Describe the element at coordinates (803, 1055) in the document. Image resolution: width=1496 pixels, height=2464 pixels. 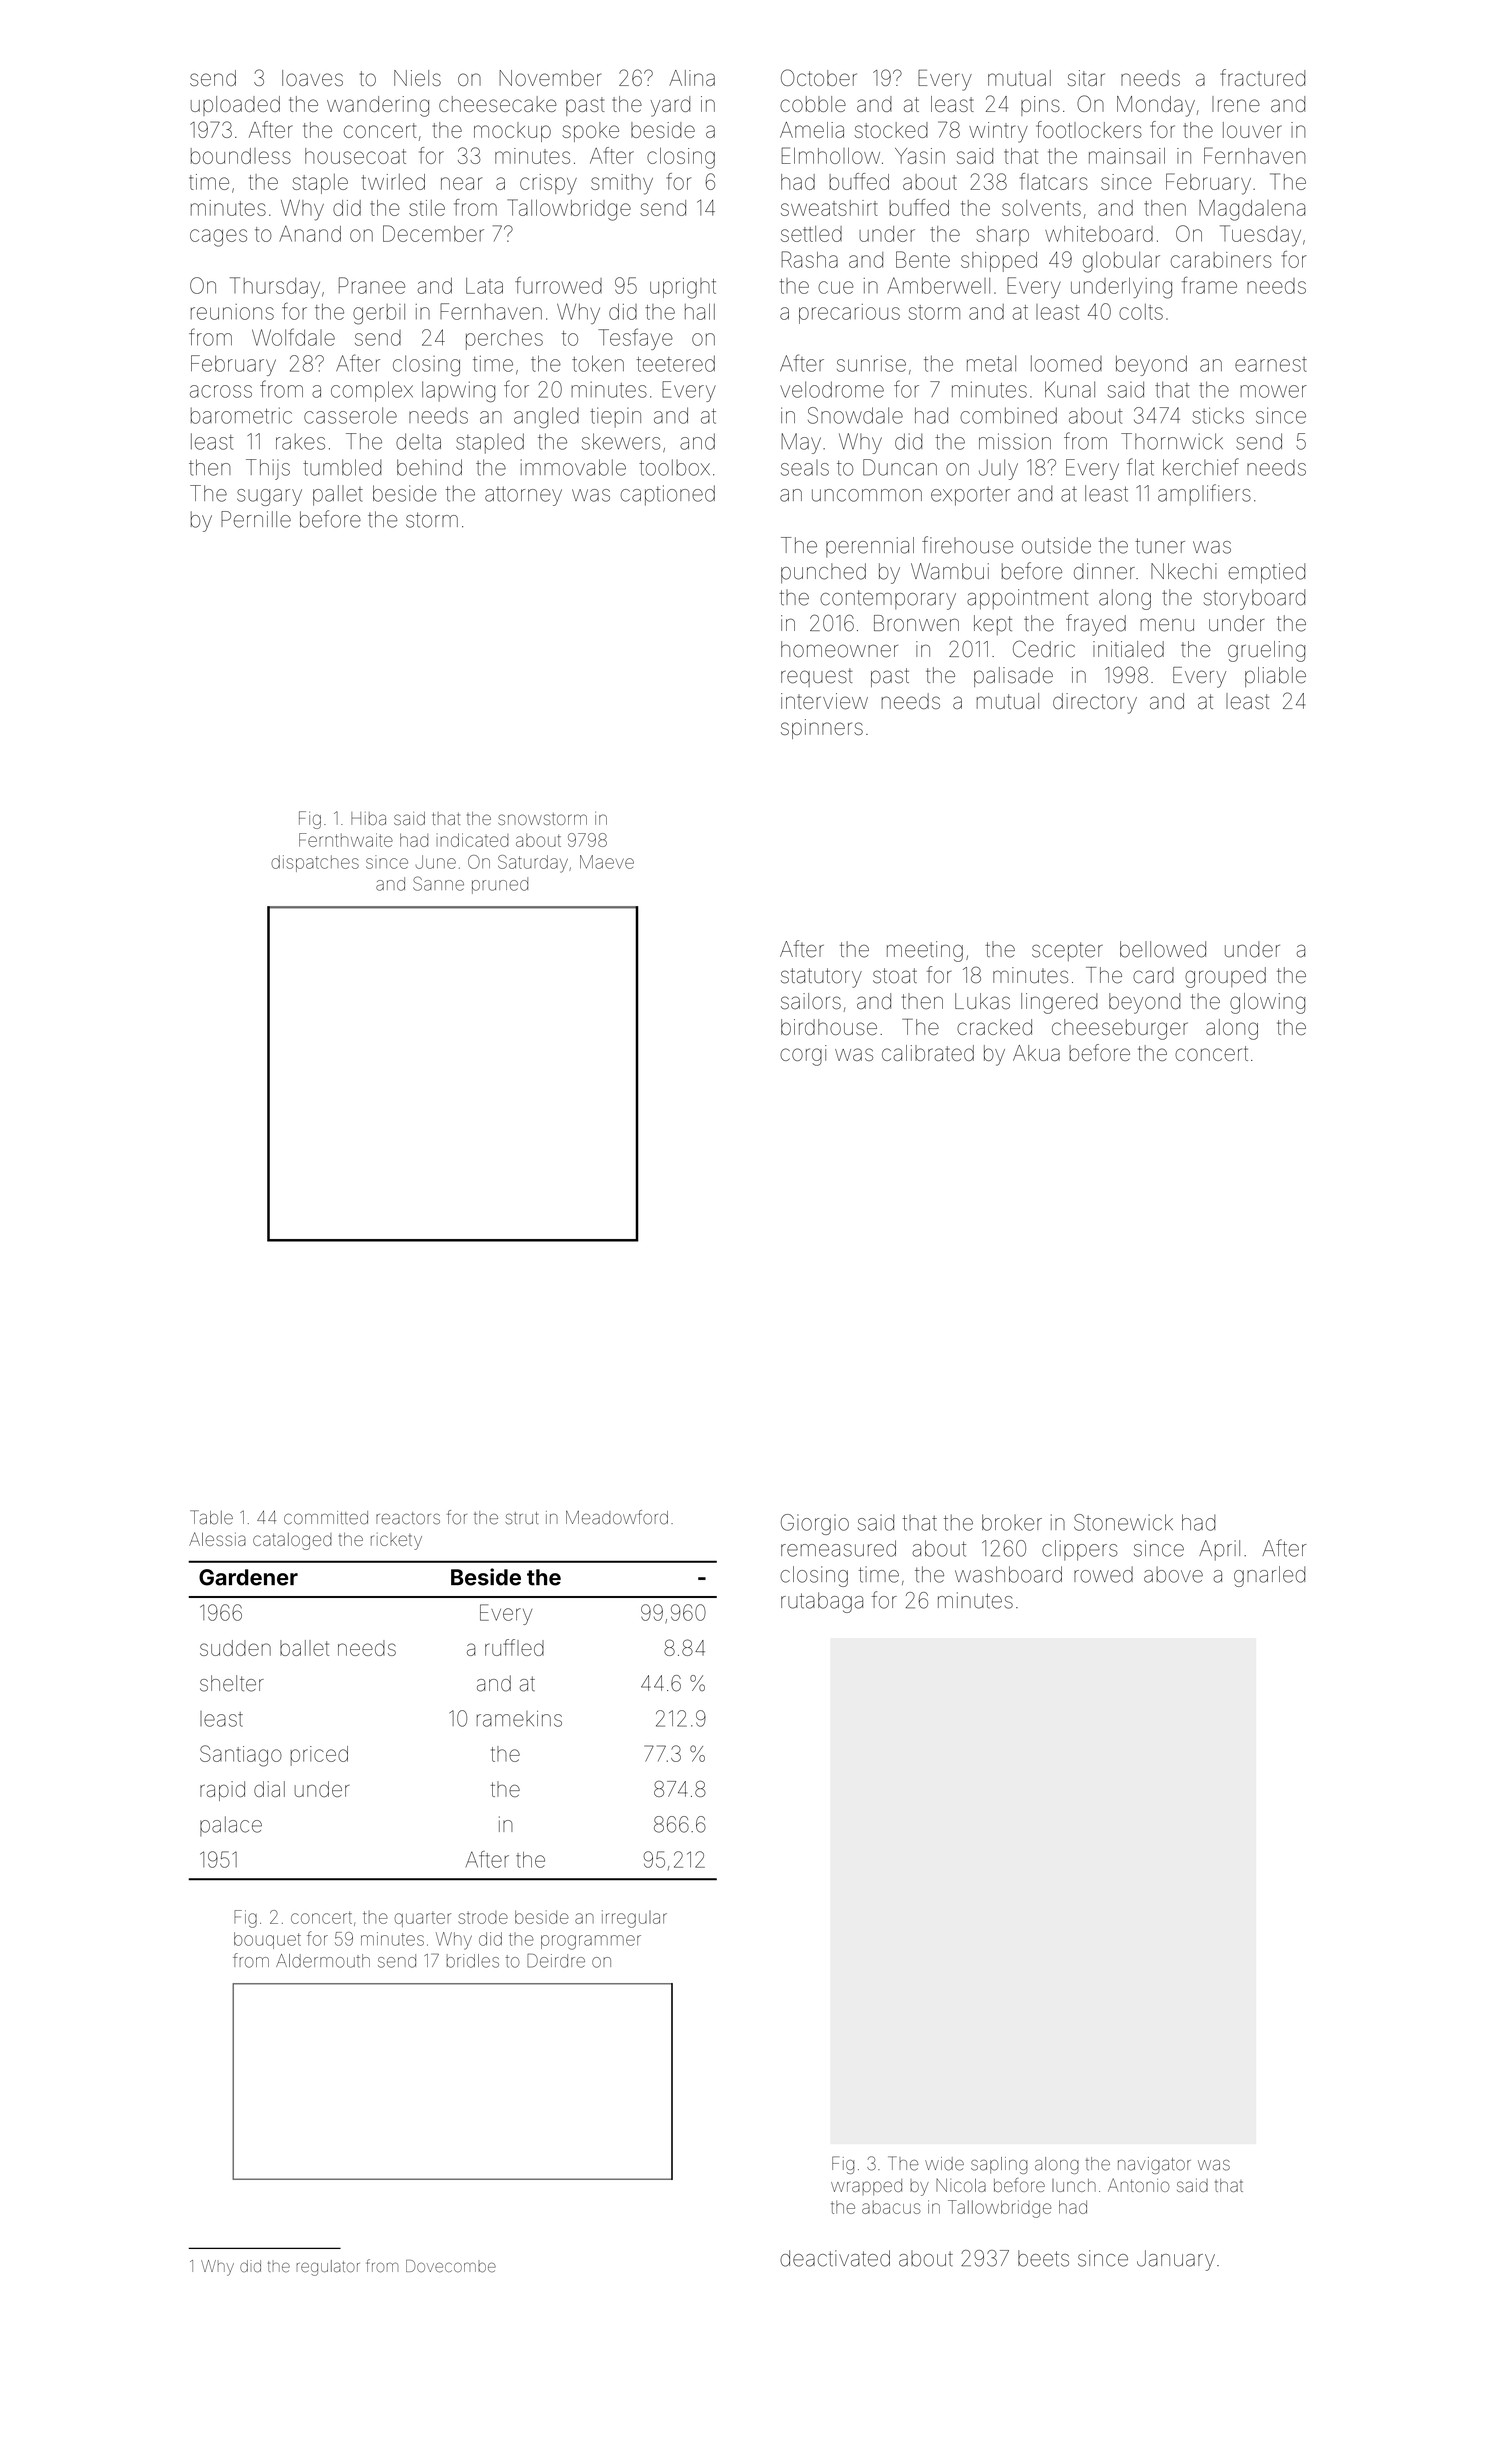
I see `corgi` at that location.
